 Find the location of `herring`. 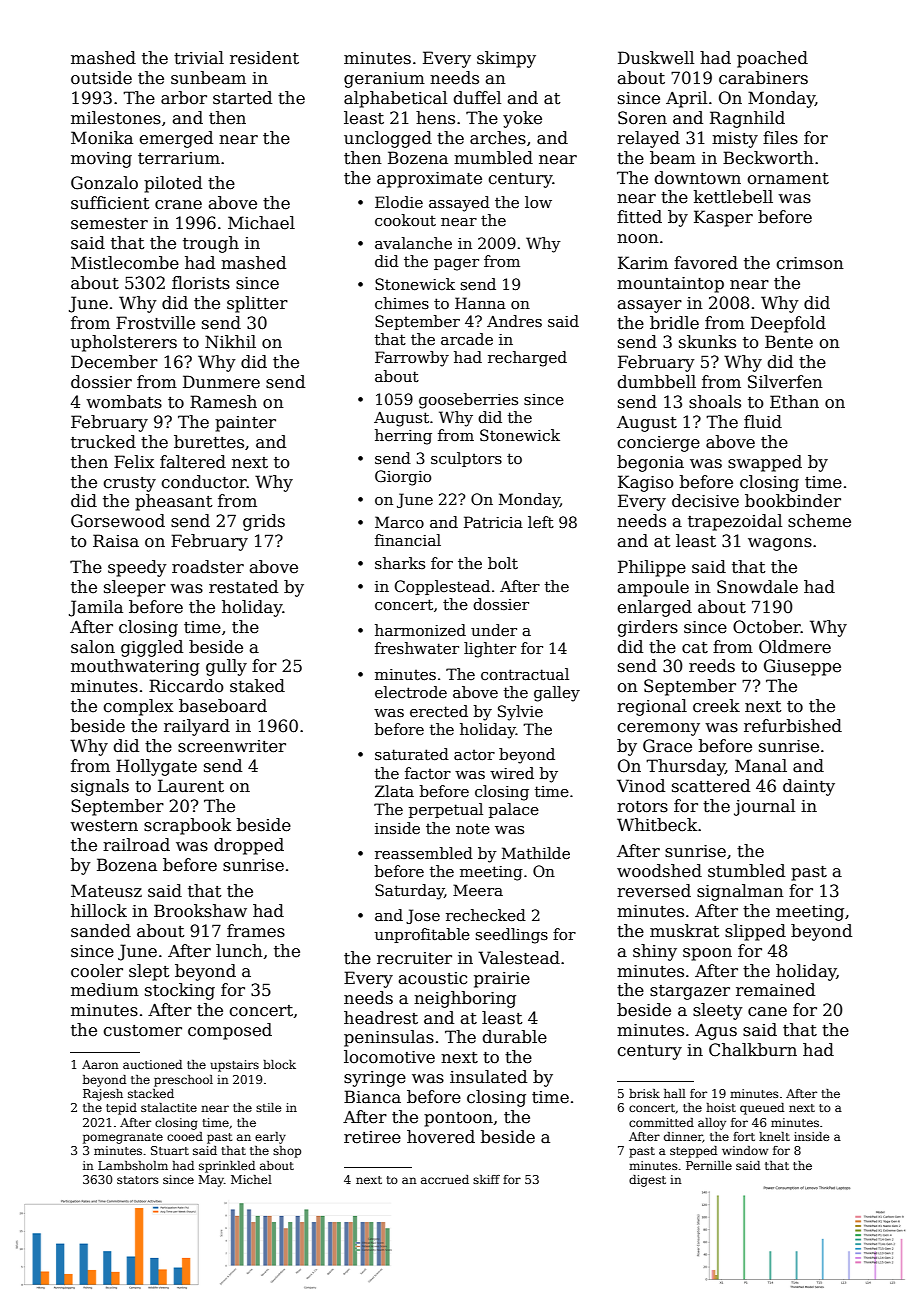

herring is located at coordinates (403, 437).
